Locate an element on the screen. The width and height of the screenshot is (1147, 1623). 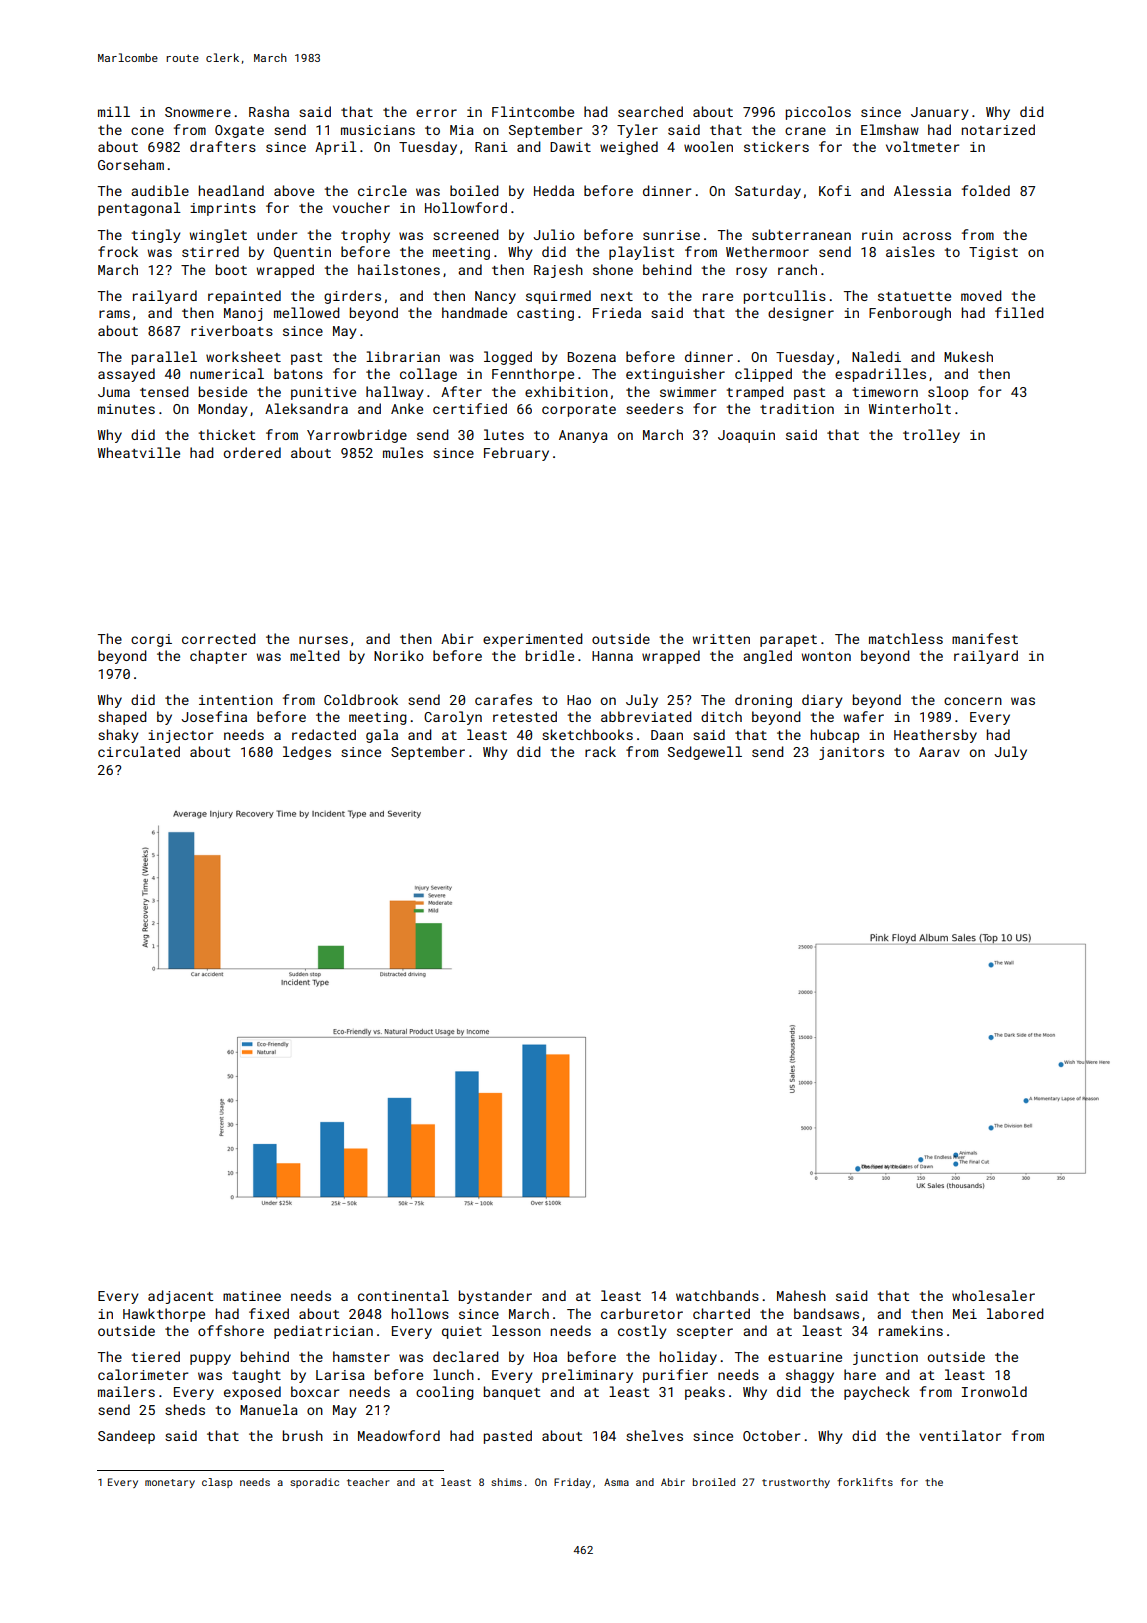
janitors is located at coordinates (851, 753).
